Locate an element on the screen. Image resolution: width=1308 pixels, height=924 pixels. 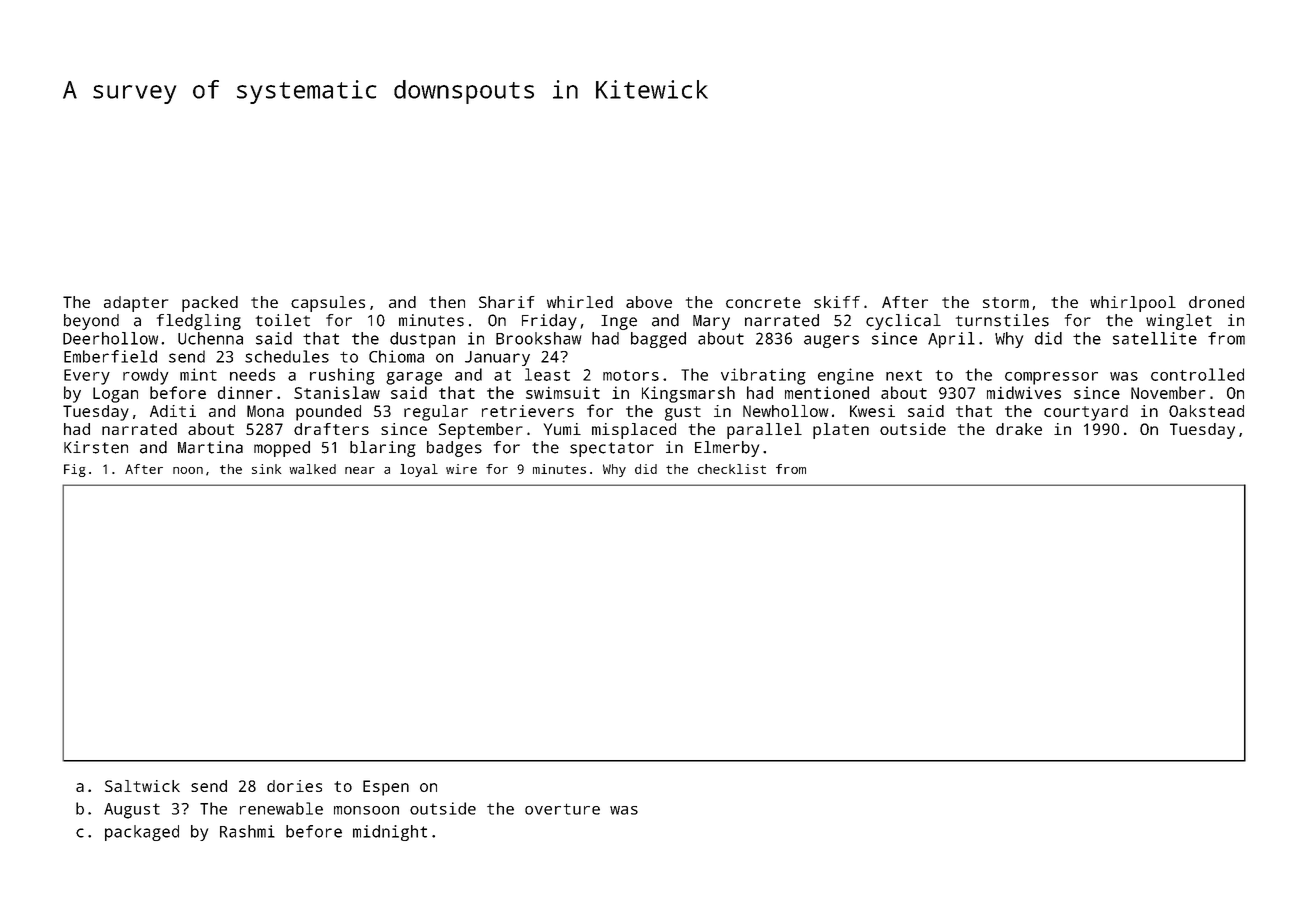
Espen is located at coordinates (386, 788).
